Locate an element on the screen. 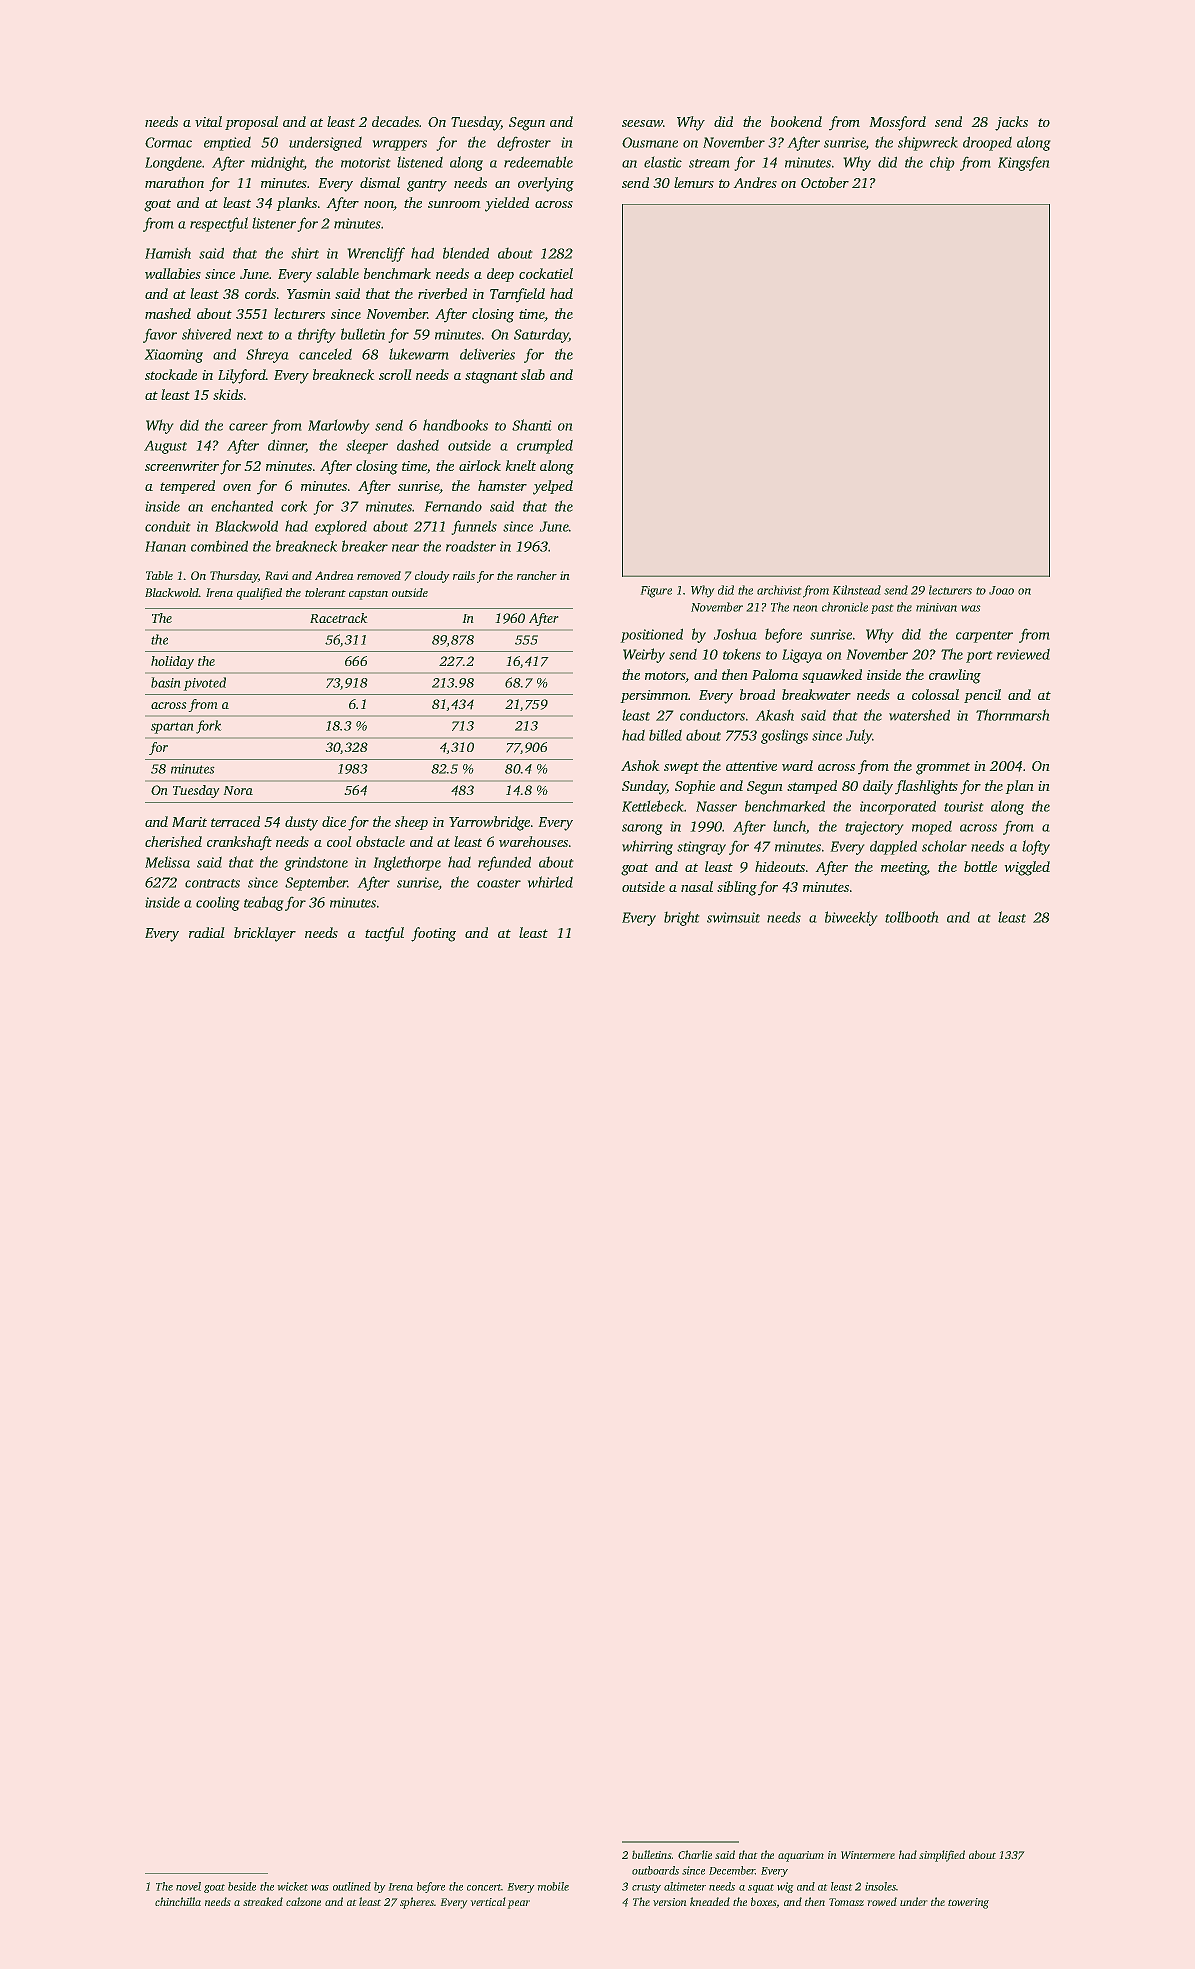 The height and width of the screenshot is (1969, 1195). bookend is located at coordinates (796, 121).
